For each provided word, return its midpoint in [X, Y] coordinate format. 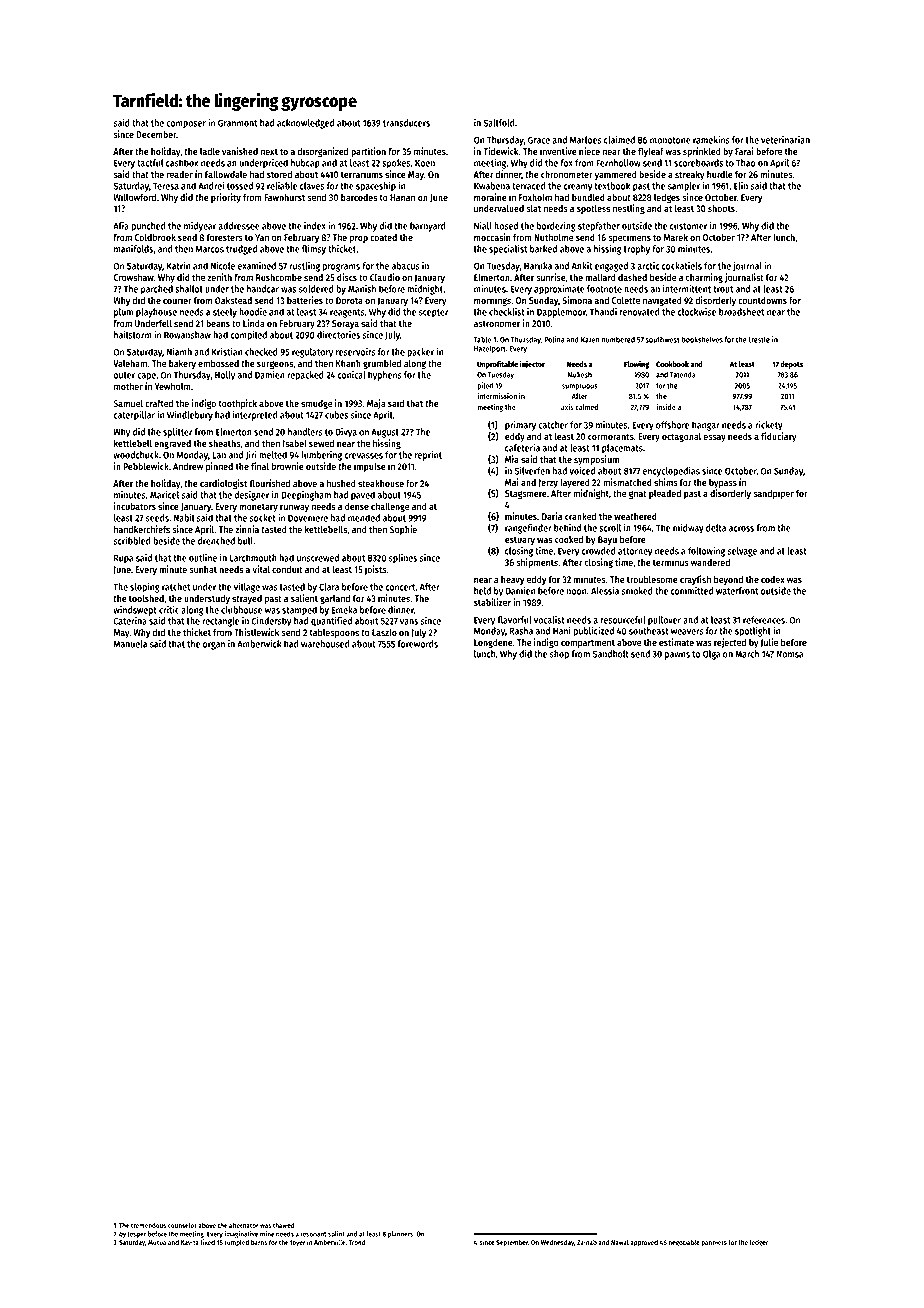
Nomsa [790, 654]
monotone [670, 140]
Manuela [130, 644]
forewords [417, 644]
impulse [370, 467]
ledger [759, 1243]
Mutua [157, 1242]
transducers [406, 123]
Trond [357, 1242]
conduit [287, 569]
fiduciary [779, 437]
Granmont [237, 123]
